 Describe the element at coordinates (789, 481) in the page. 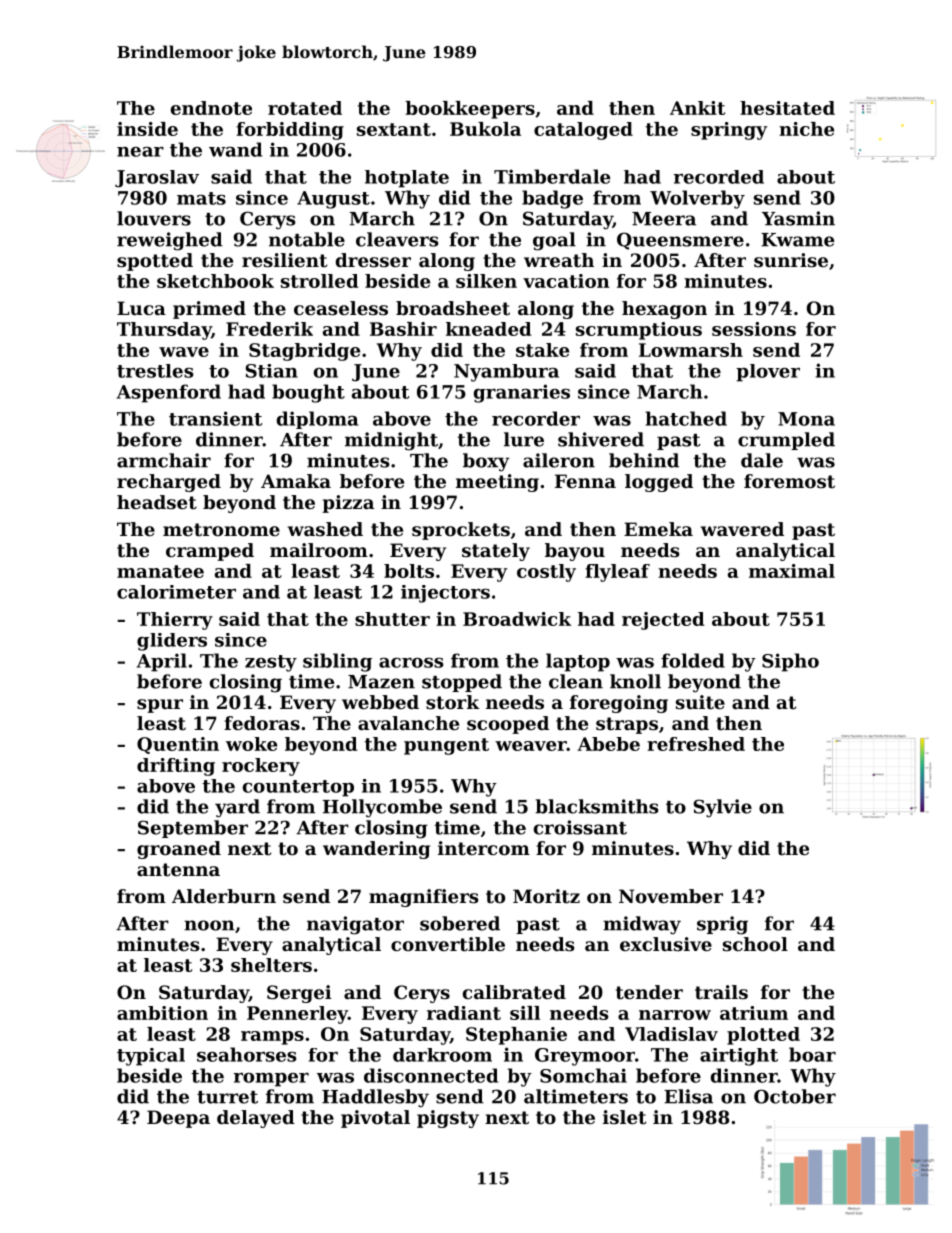

I see `foremost` at that location.
